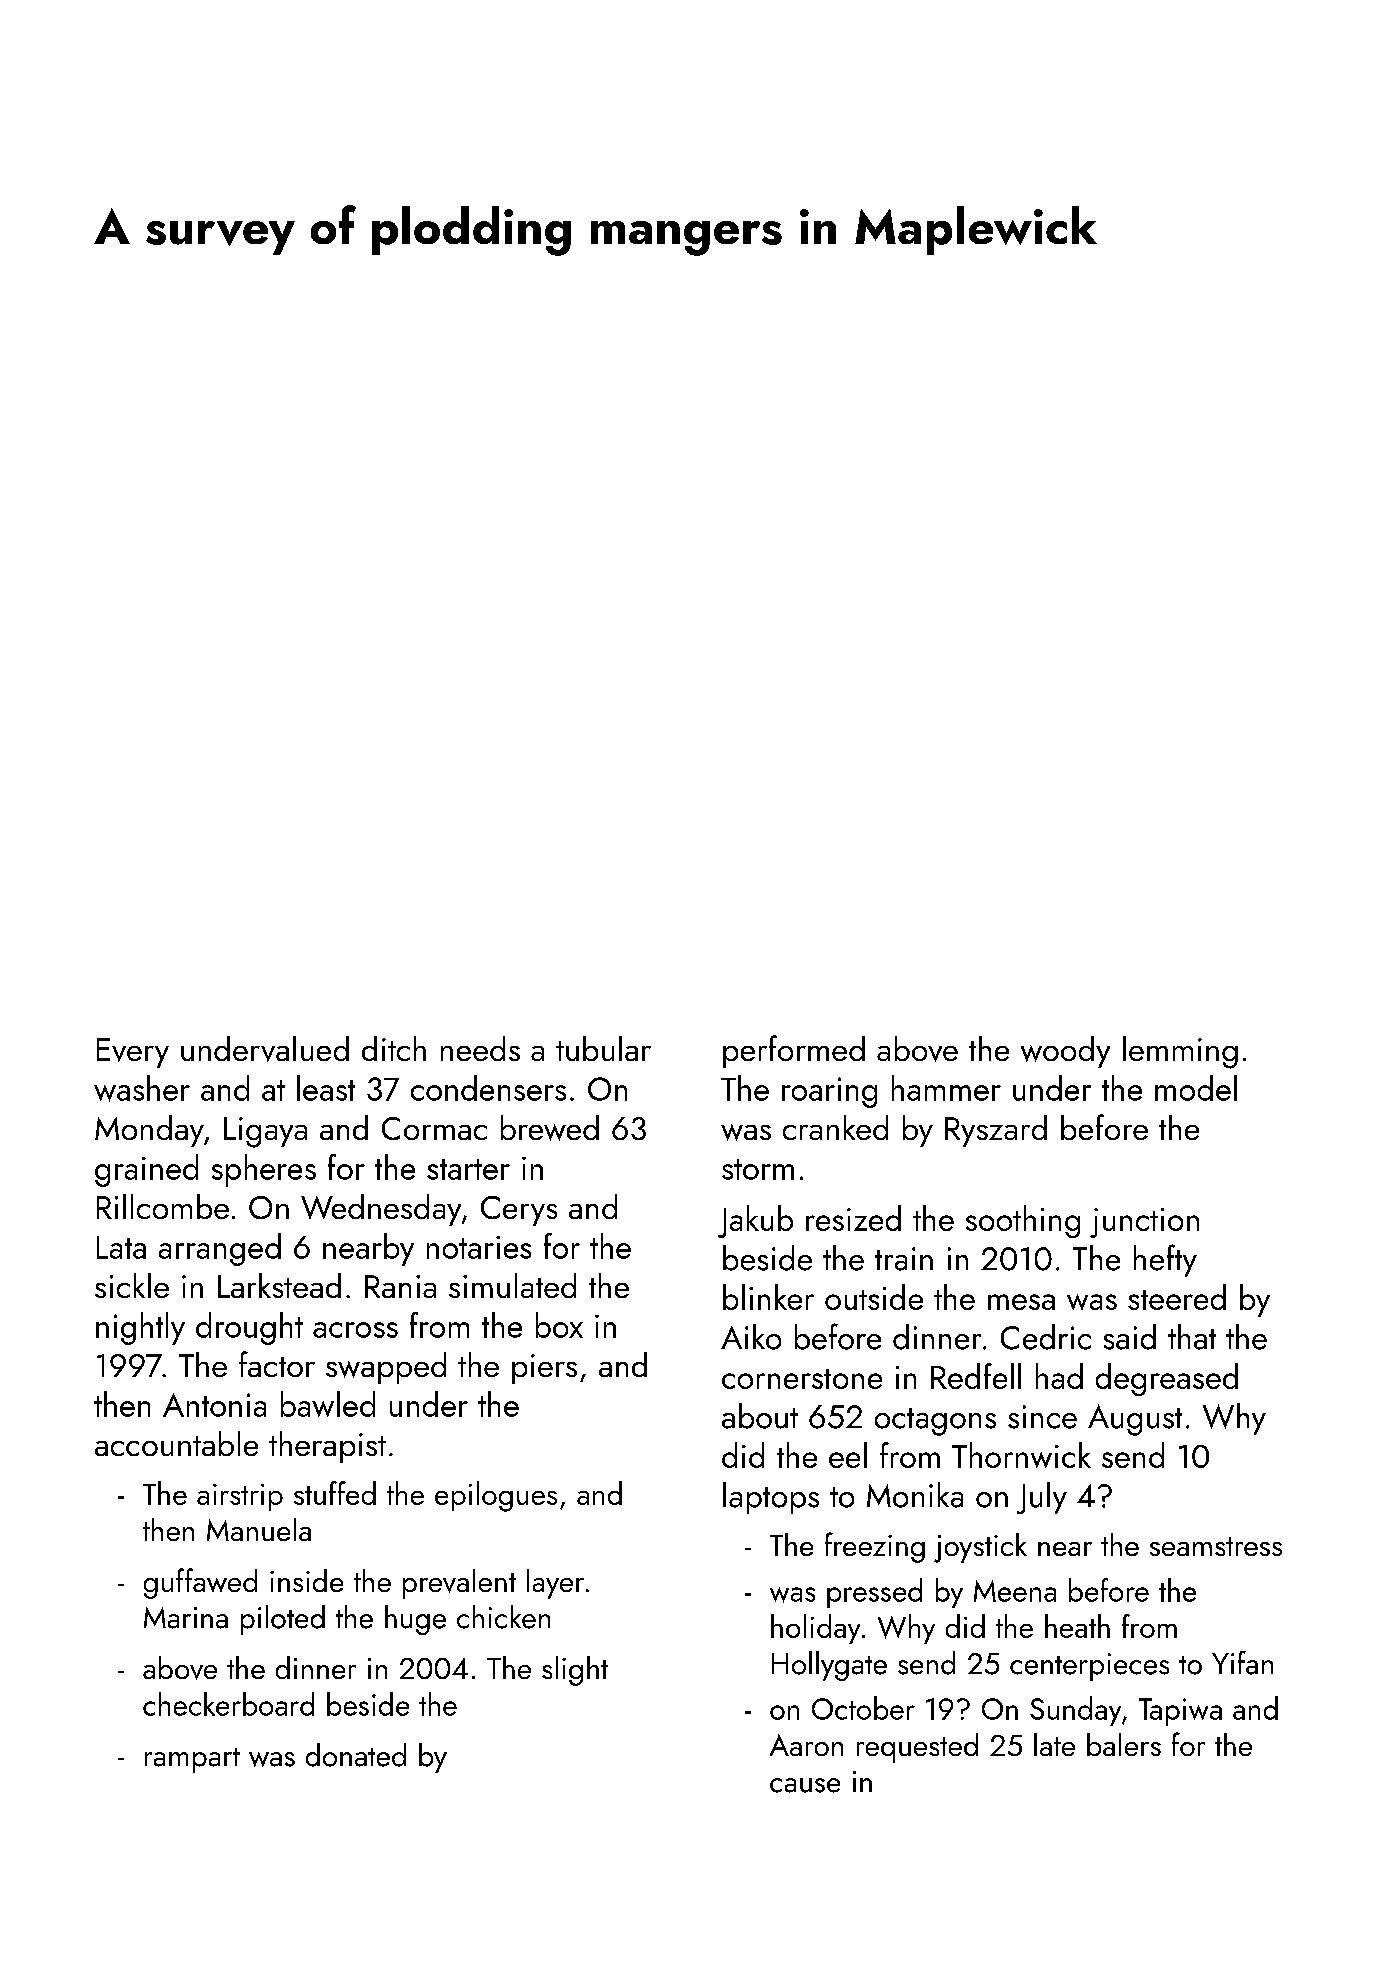 The image size is (1386, 1969). What do you see at coordinates (220, 1249) in the screenshot?
I see `arranged` at bounding box center [220, 1249].
